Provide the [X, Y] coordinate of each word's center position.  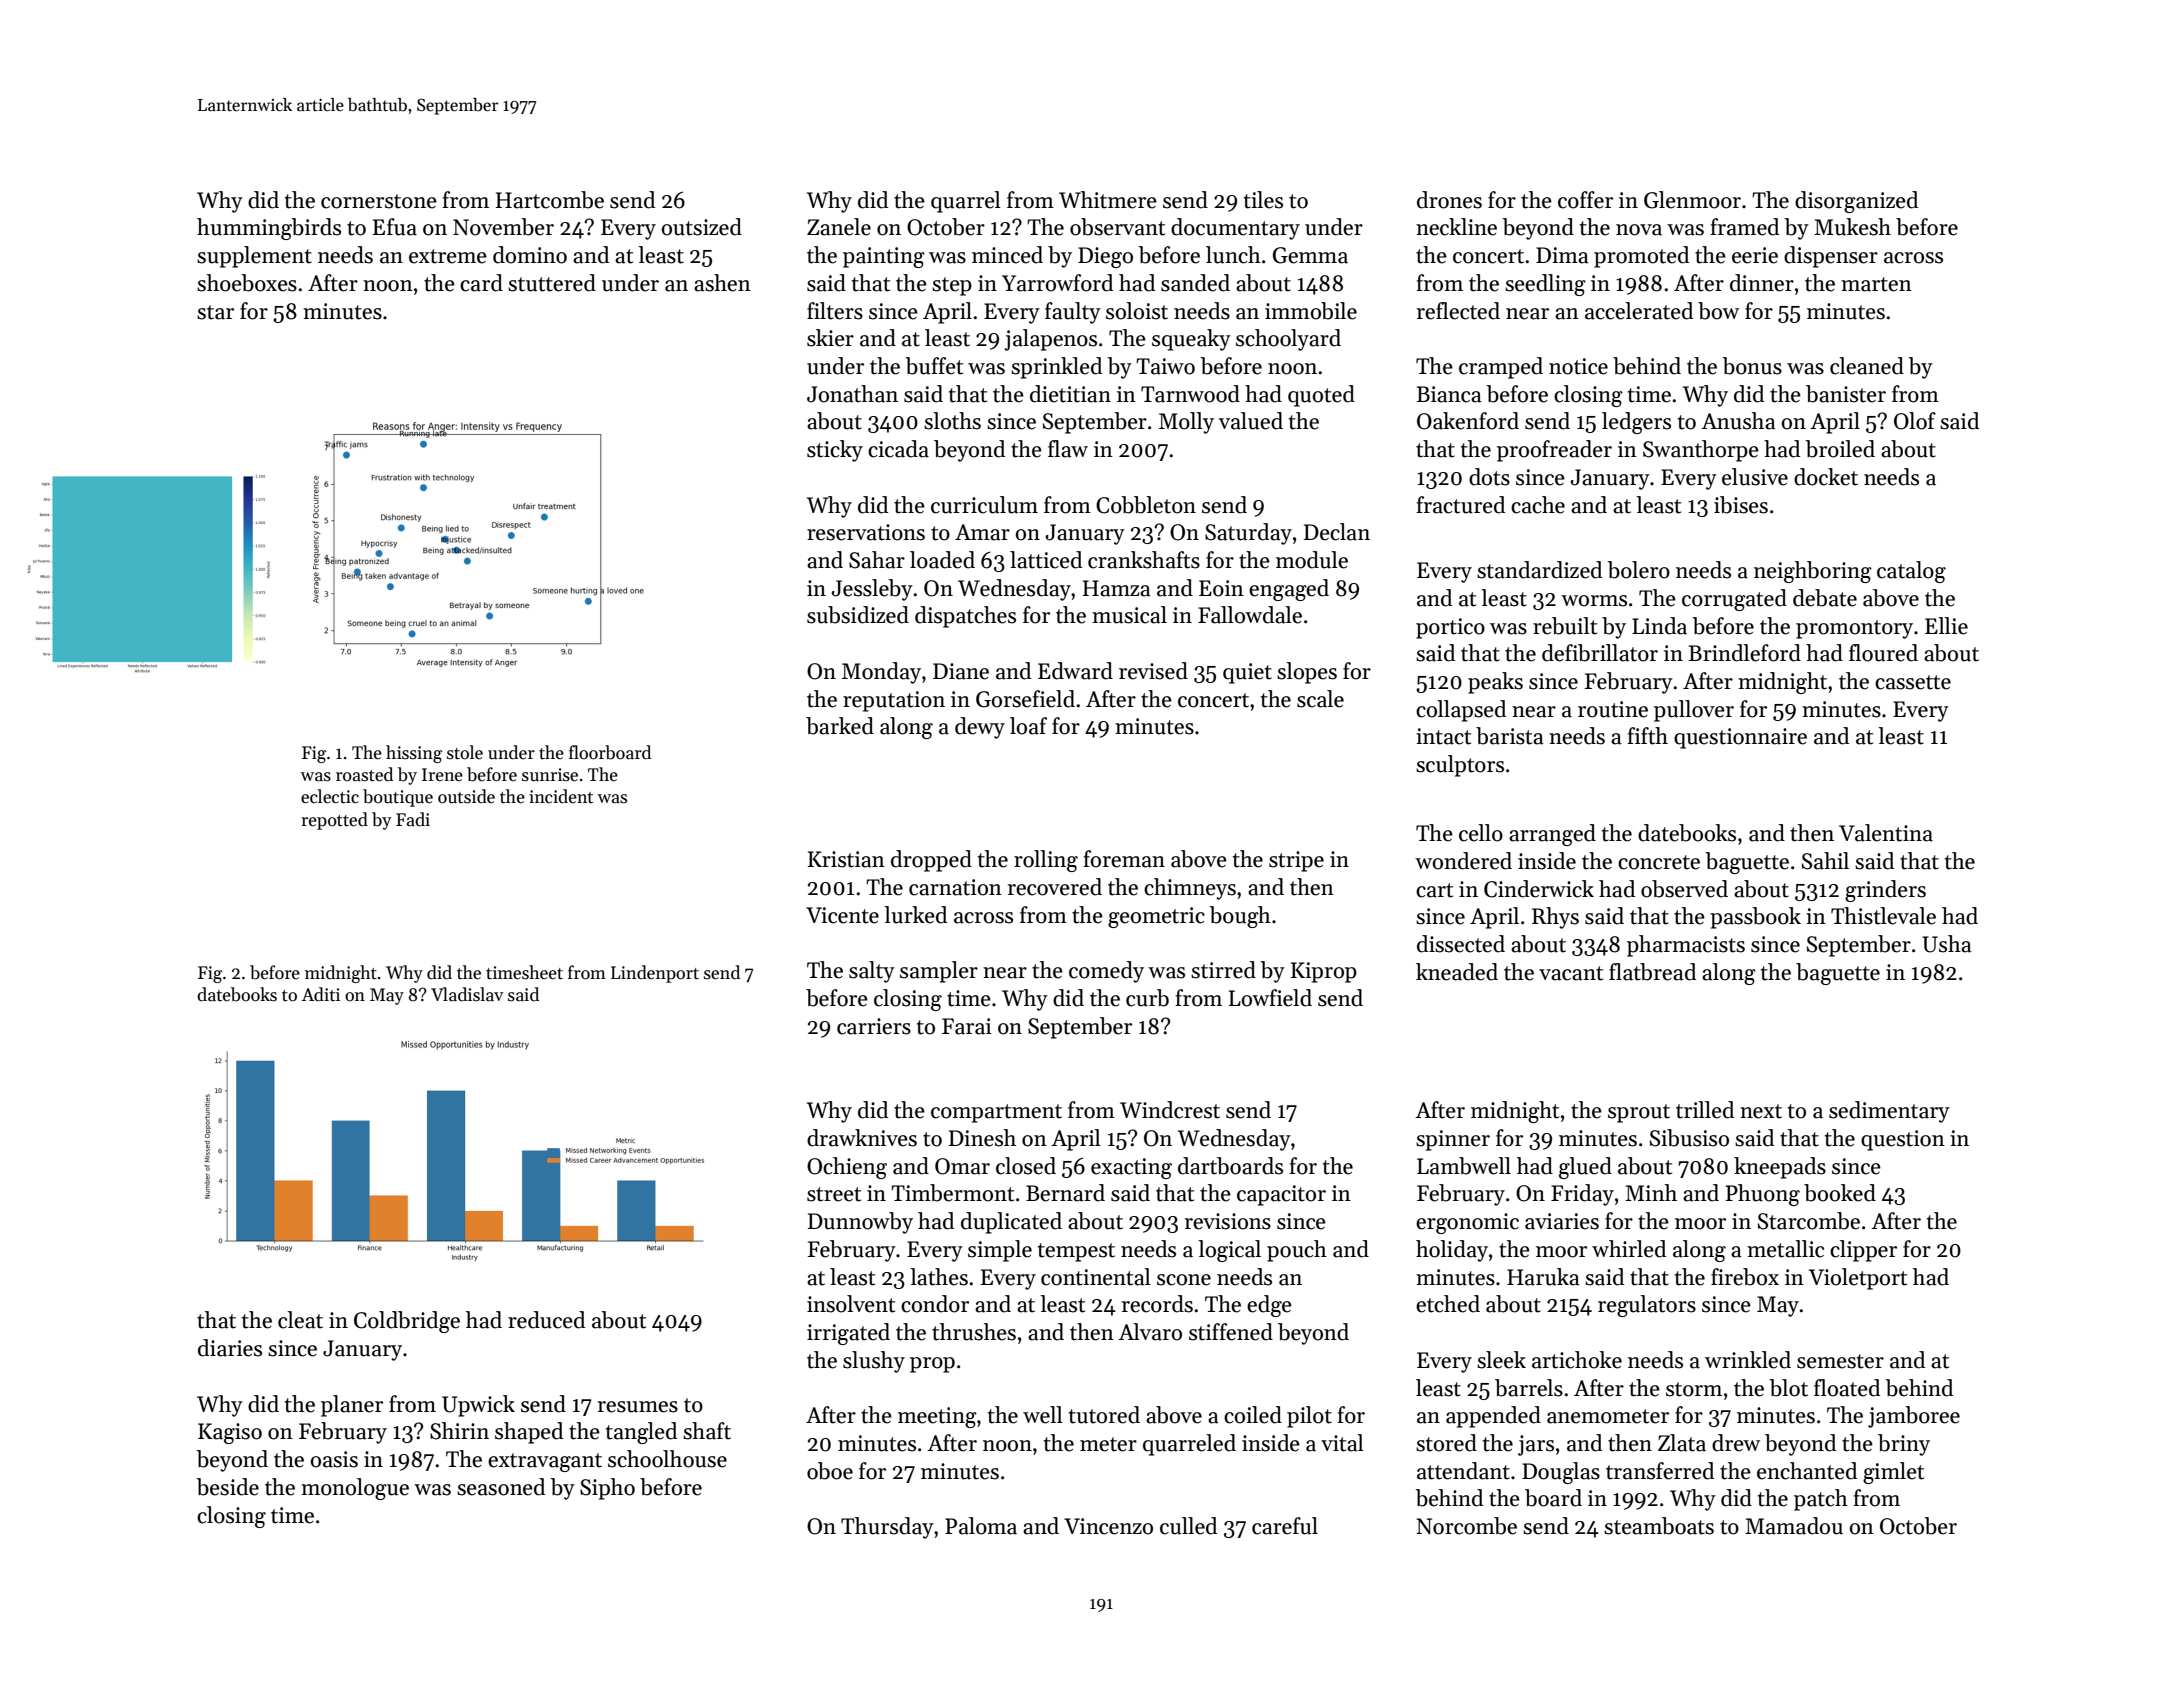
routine [1613, 709]
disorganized [1856, 202]
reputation [894, 701]
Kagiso [230, 1433]
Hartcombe [550, 200]
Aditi [321, 994]
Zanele [839, 227]
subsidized [858, 615]
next [1761, 1111]
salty [872, 972]
